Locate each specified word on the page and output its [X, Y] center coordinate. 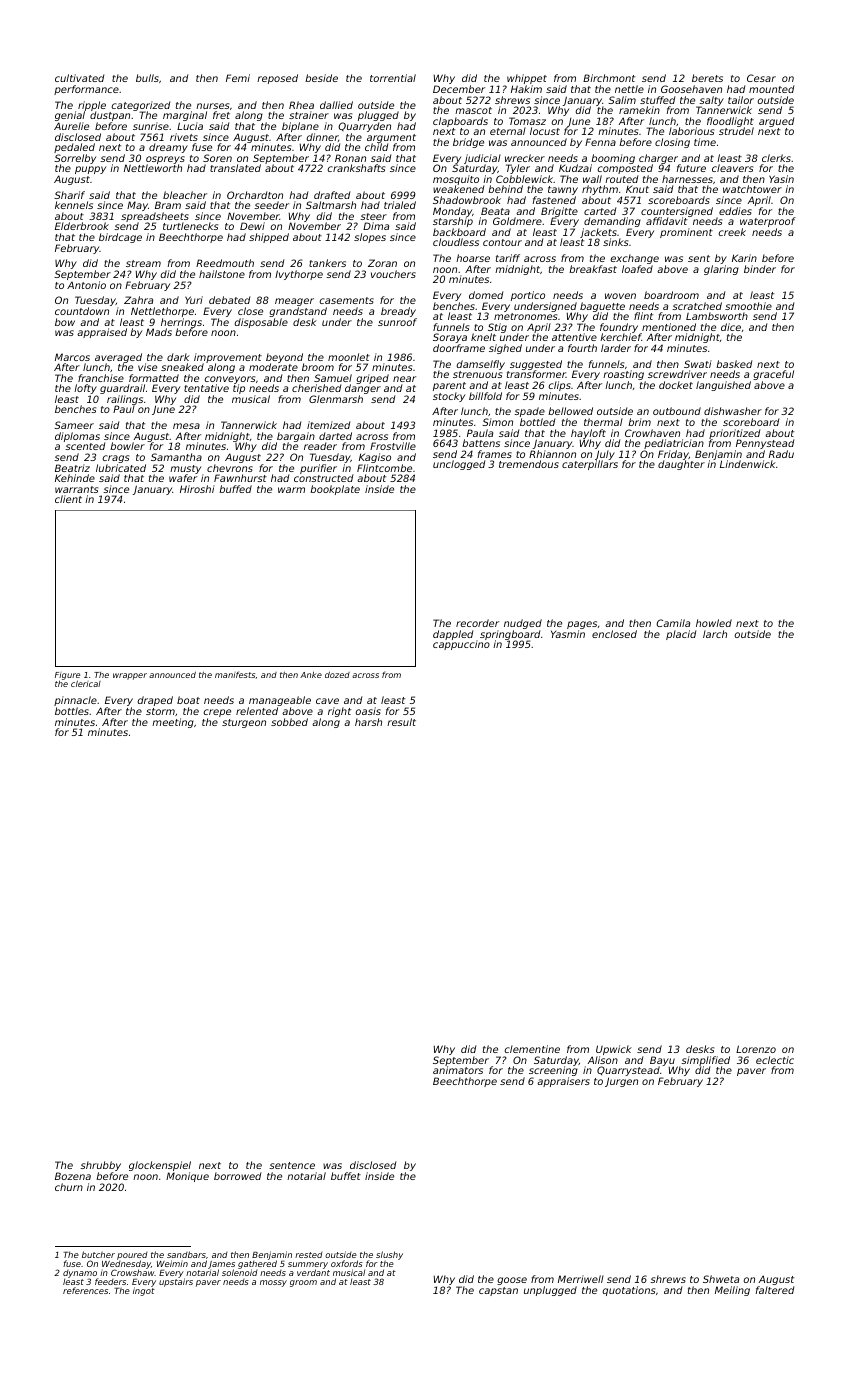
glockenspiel [160, 1166]
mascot [473, 110]
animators [458, 1070]
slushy [389, 1256]
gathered [257, 1265]
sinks [615, 242]
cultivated [79, 78]
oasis [368, 711]
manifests [235, 674]
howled [714, 623]
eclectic [775, 1060]
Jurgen [621, 1082]
